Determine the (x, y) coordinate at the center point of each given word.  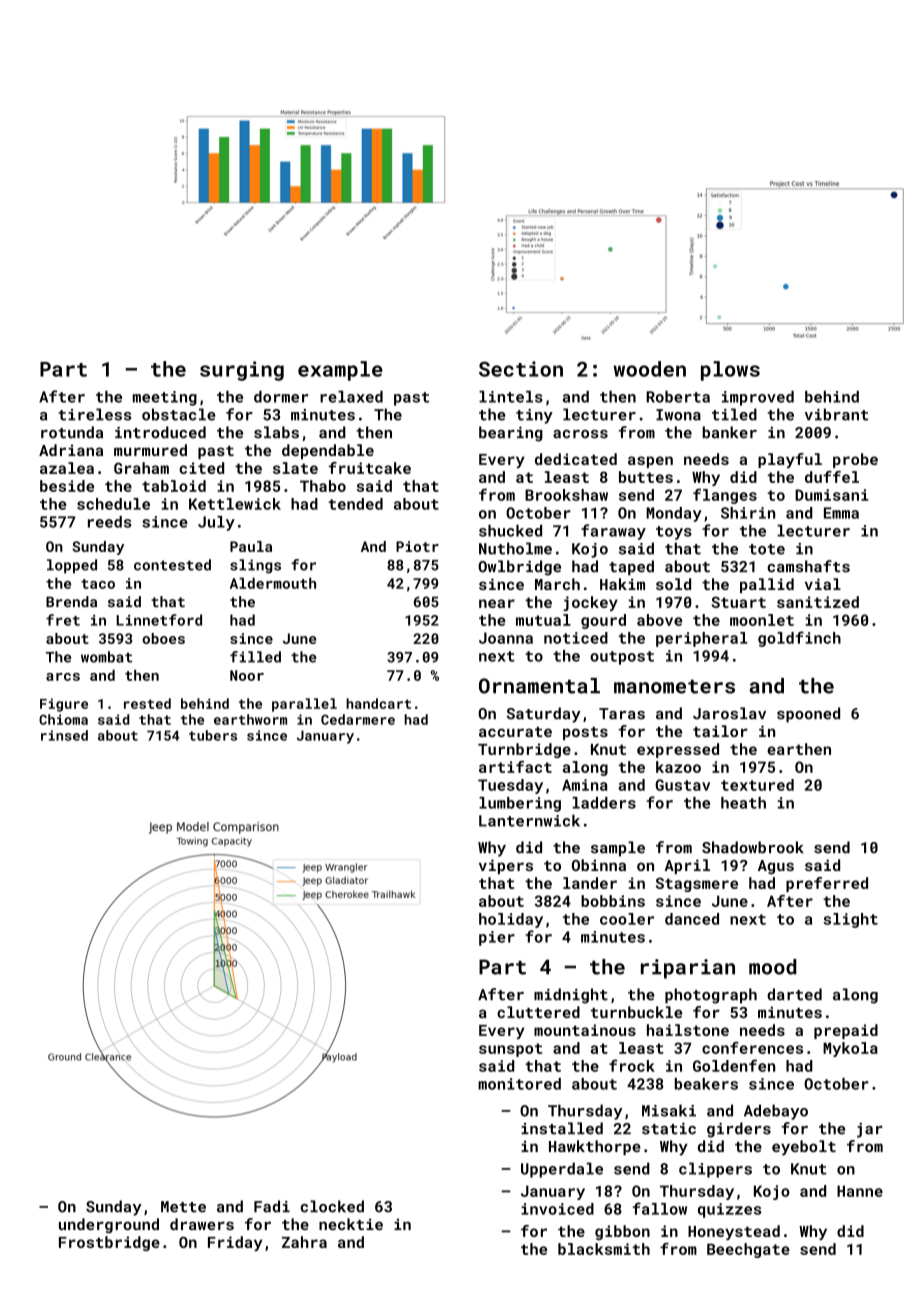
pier (497, 938)
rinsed (64, 735)
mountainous (585, 1030)
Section (521, 369)
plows (730, 371)
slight (850, 920)
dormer (281, 397)
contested (172, 565)
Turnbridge (524, 750)
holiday (511, 920)
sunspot (510, 1050)
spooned (808, 715)
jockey (590, 603)
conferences (752, 1048)
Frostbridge (109, 1243)
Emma (841, 513)
